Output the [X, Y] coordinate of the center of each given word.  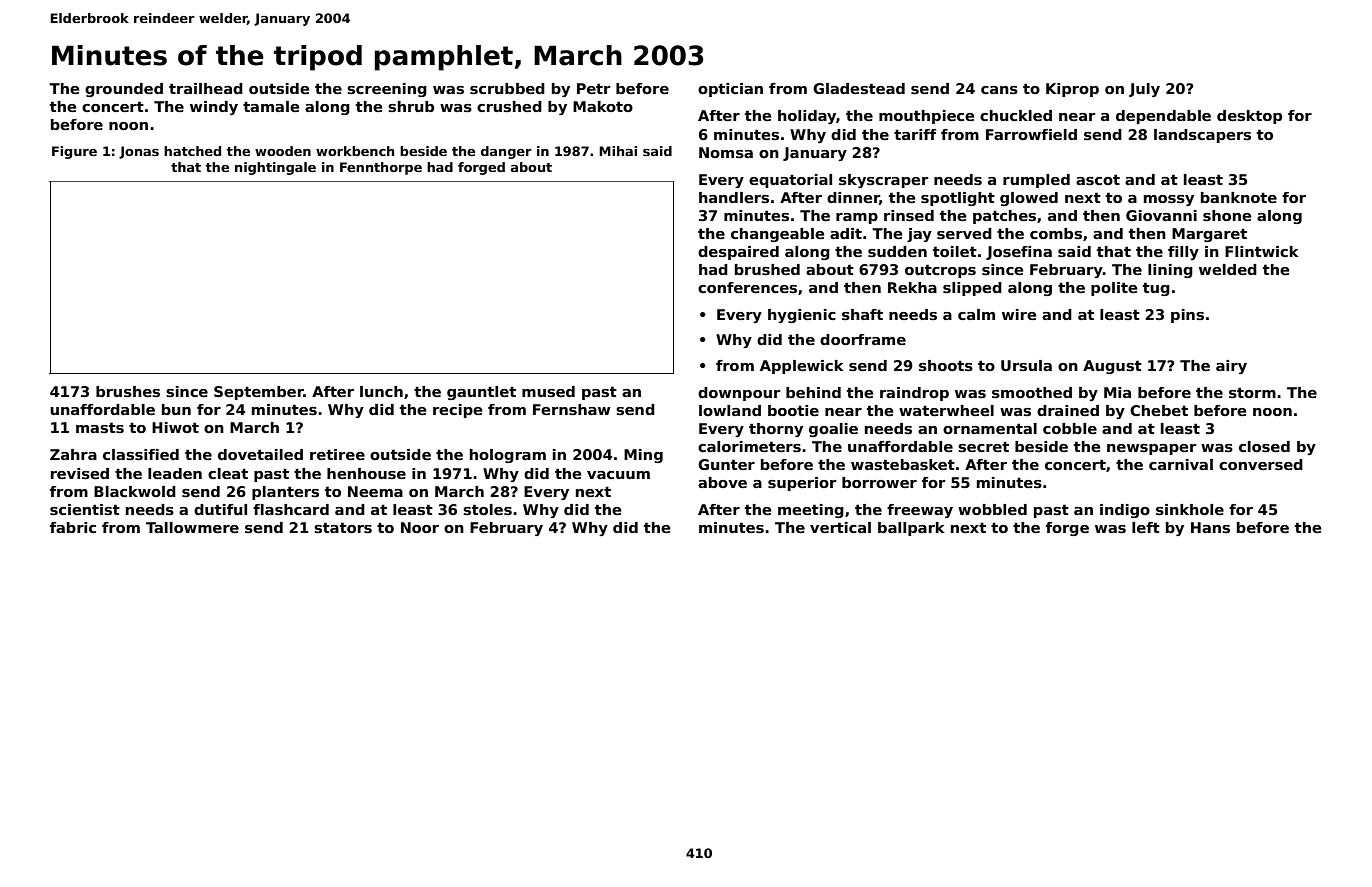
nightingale [275, 168]
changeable [777, 235]
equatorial [790, 181]
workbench [355, 151]
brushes [128, 392]
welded [1228, 269]
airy [1231, 367]
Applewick [802, 367]
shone [1227, 215]
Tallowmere [192, 527]
